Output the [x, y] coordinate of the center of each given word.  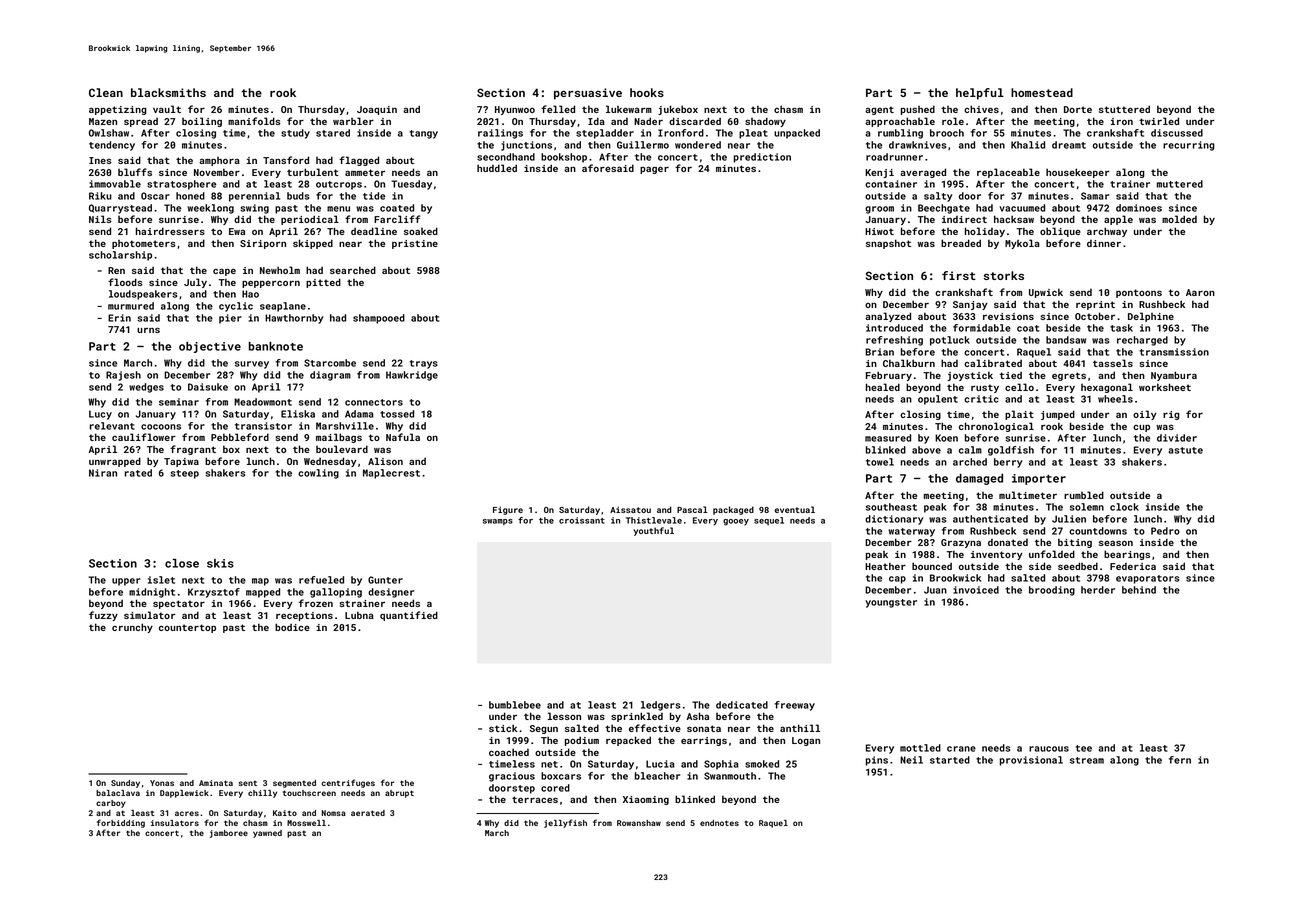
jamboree [229, 834]
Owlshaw [109, 133]
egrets [1069, 376]
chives [981, 109]
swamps [498, 522]
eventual [795, 509]
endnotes [719, 823]
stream [1087, 760]
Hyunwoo [515, 110]
